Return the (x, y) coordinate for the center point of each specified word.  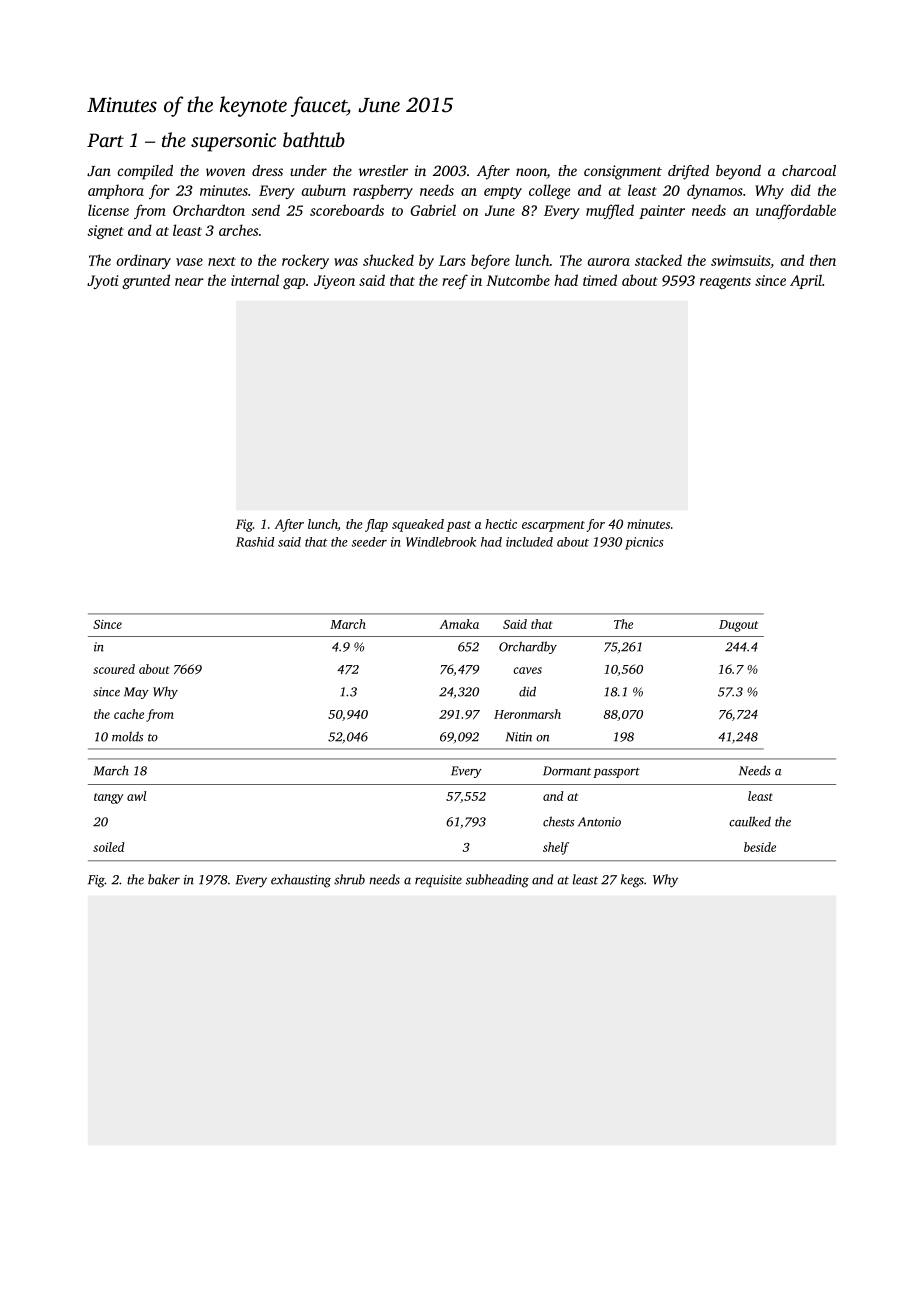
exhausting (301, 881)
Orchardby (528, 647)
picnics (644, 543)
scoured (114, 669)
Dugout (738, 626)
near (189, 282)
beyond (738, 172)
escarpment (553, 526)
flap (376, 525)
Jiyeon (334, 282)
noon (531, 173)
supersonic (233, 142)
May (136, 693)
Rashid (255, 542)
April (806, 281)
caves (527, 670)
